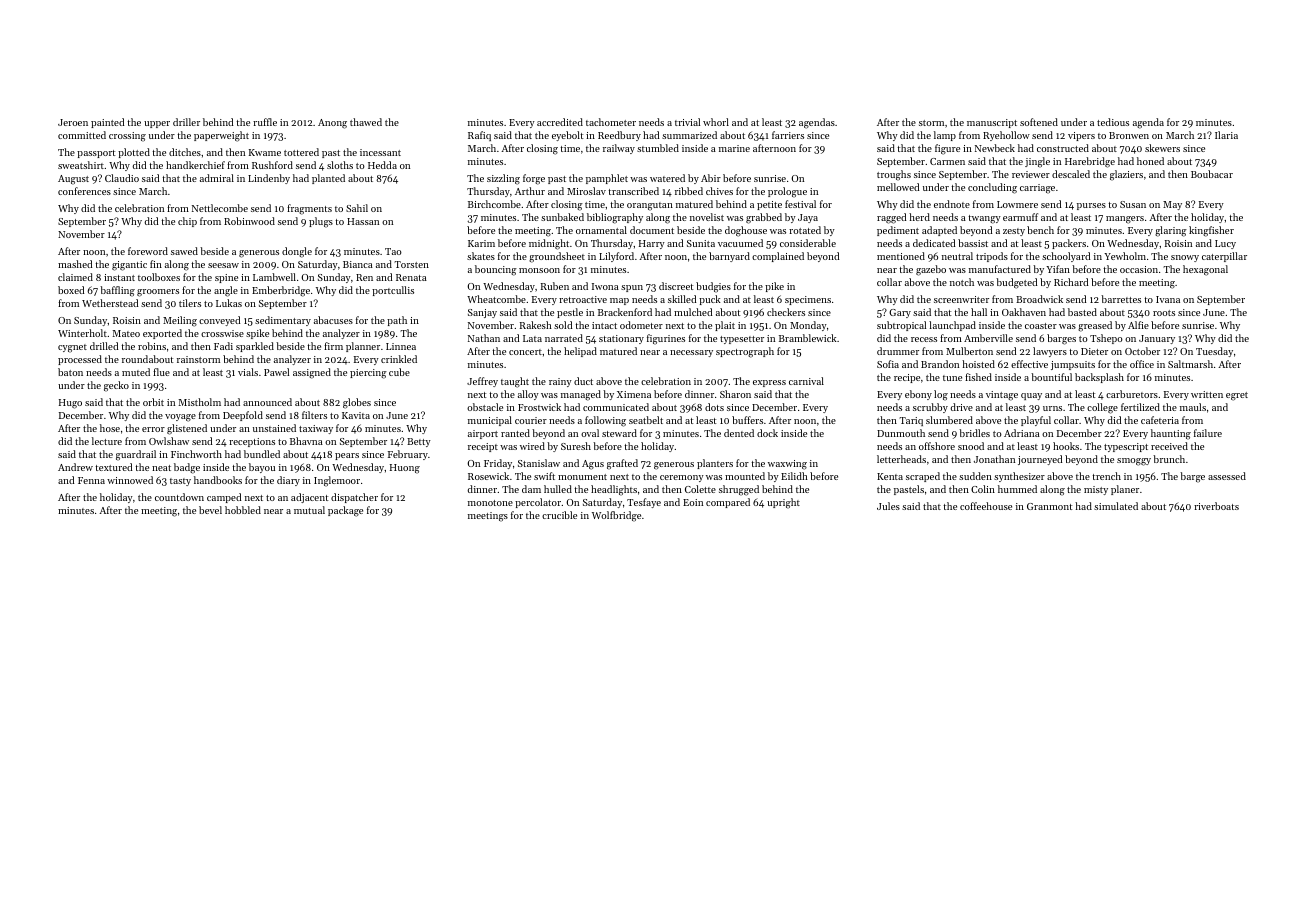 The width and height of the image is (1308, 924). I want to click on tachometer, so click(611, 122).
